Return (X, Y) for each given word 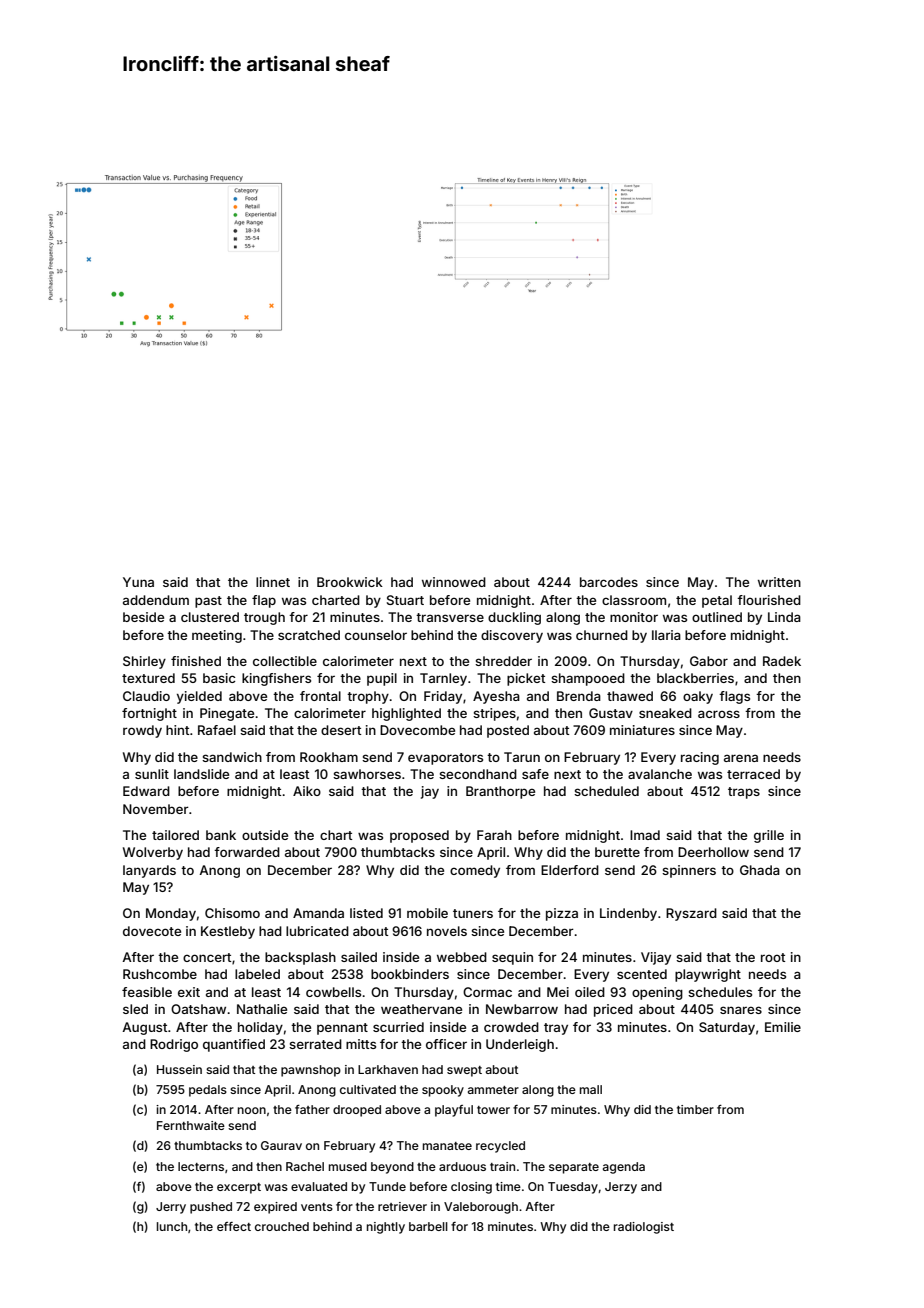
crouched (282, 1226)
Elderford (570, 870)
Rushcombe (160, 974)
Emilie (783, 1027)
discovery (512, 636)
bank (221, 835)
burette (617, 852)
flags (734, 697)
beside (143, 617)
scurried (398, 1027)
